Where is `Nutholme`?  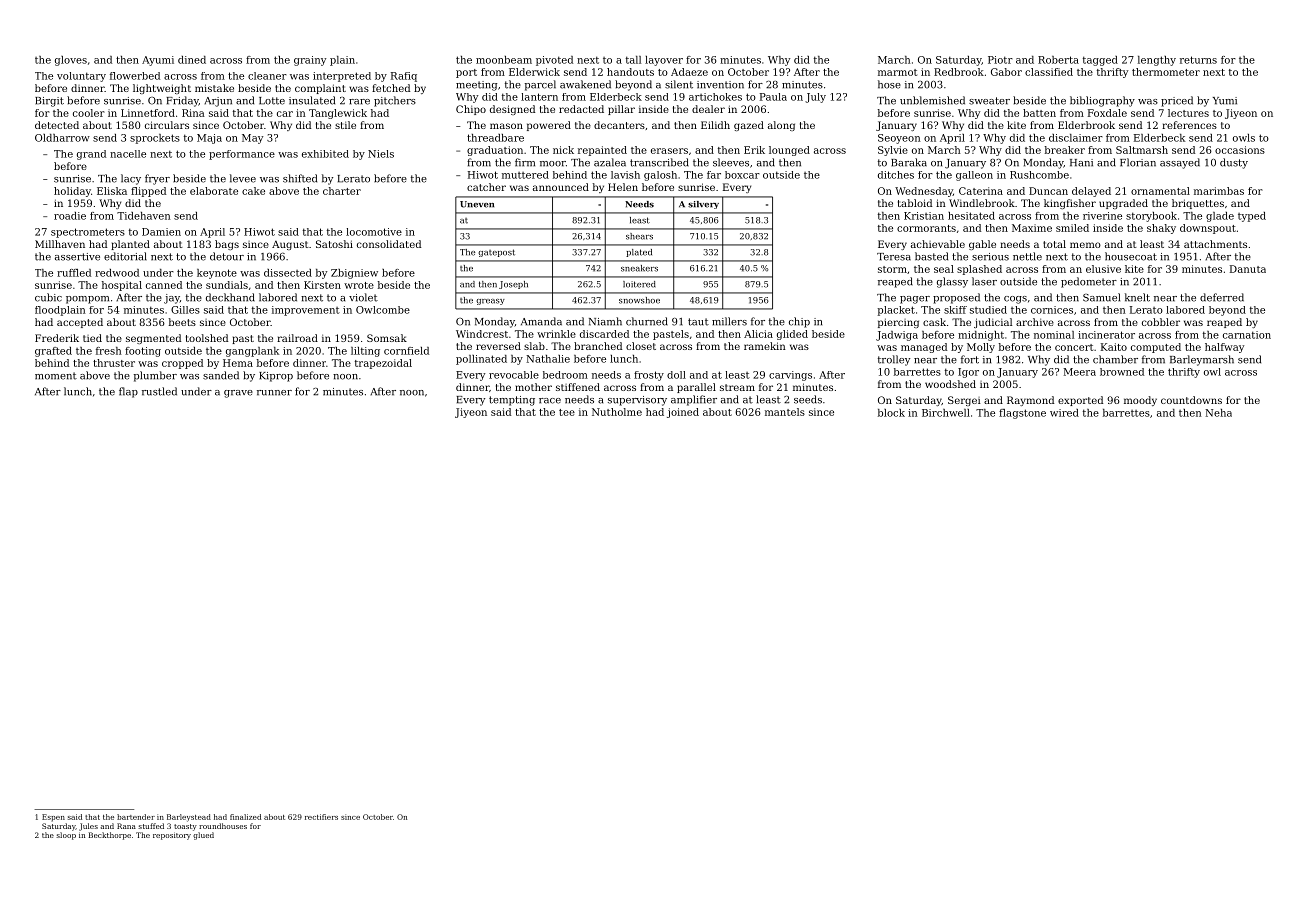 Nutholme is located at coordinates (617, 412).
